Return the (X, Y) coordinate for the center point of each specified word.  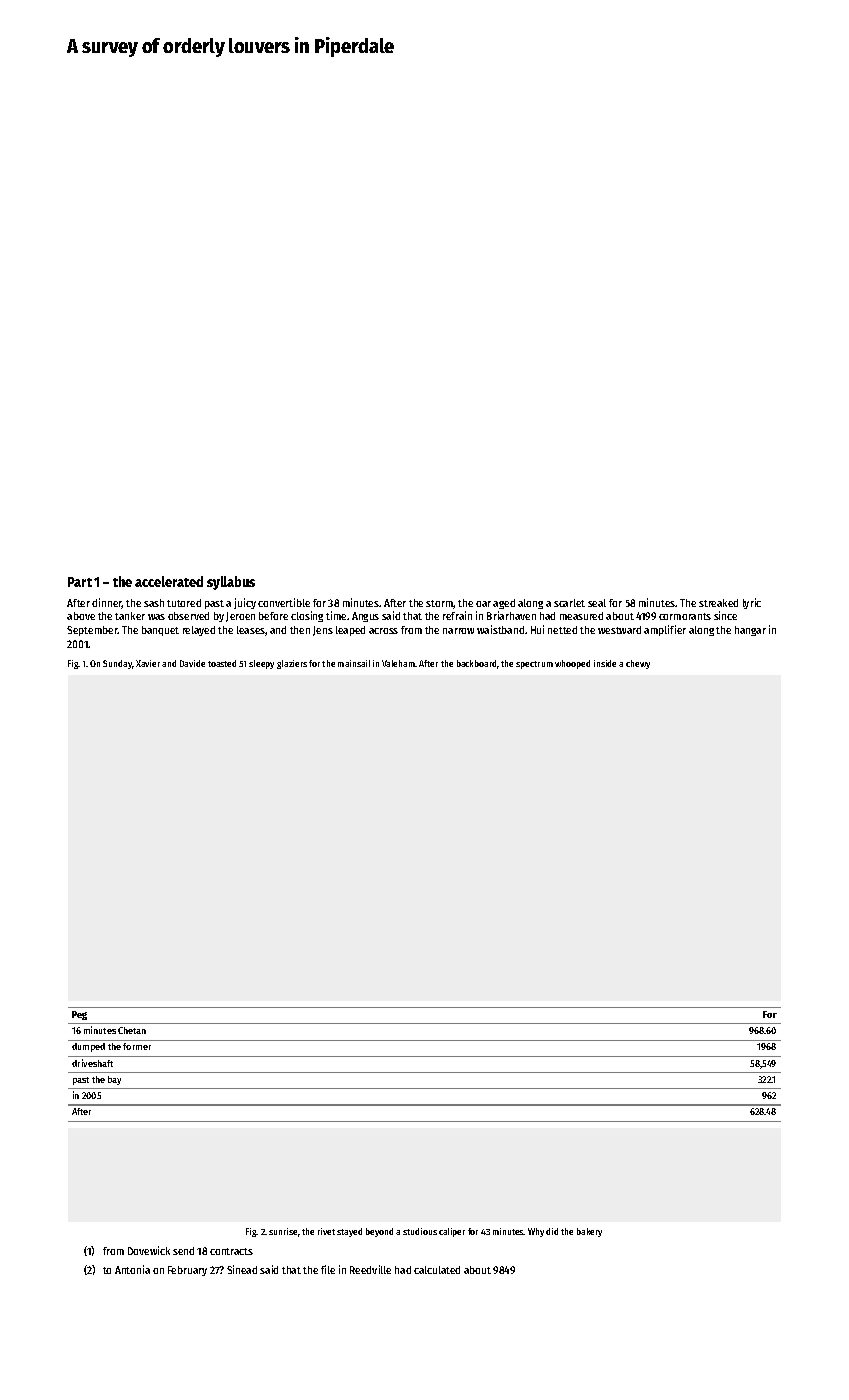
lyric (752, 603)
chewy (638, 664)
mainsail (354, 663)
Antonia (132, 1269)
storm (440, 604)
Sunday (117, 664)
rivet (326, 1231)
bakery (589, 1232)
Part (80, 582)
